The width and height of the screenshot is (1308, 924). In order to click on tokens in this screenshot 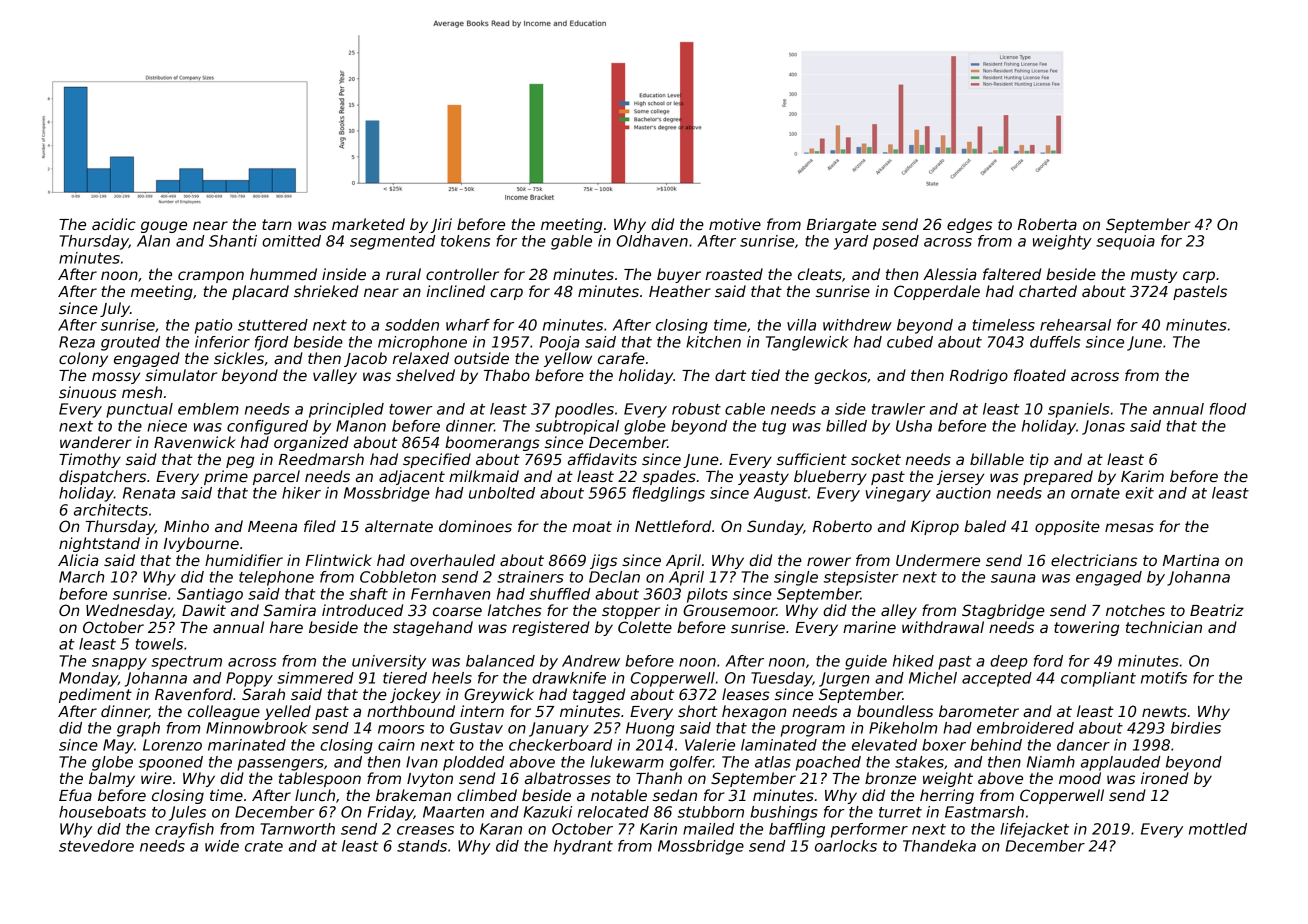, I will do `click(465, 241)`.
